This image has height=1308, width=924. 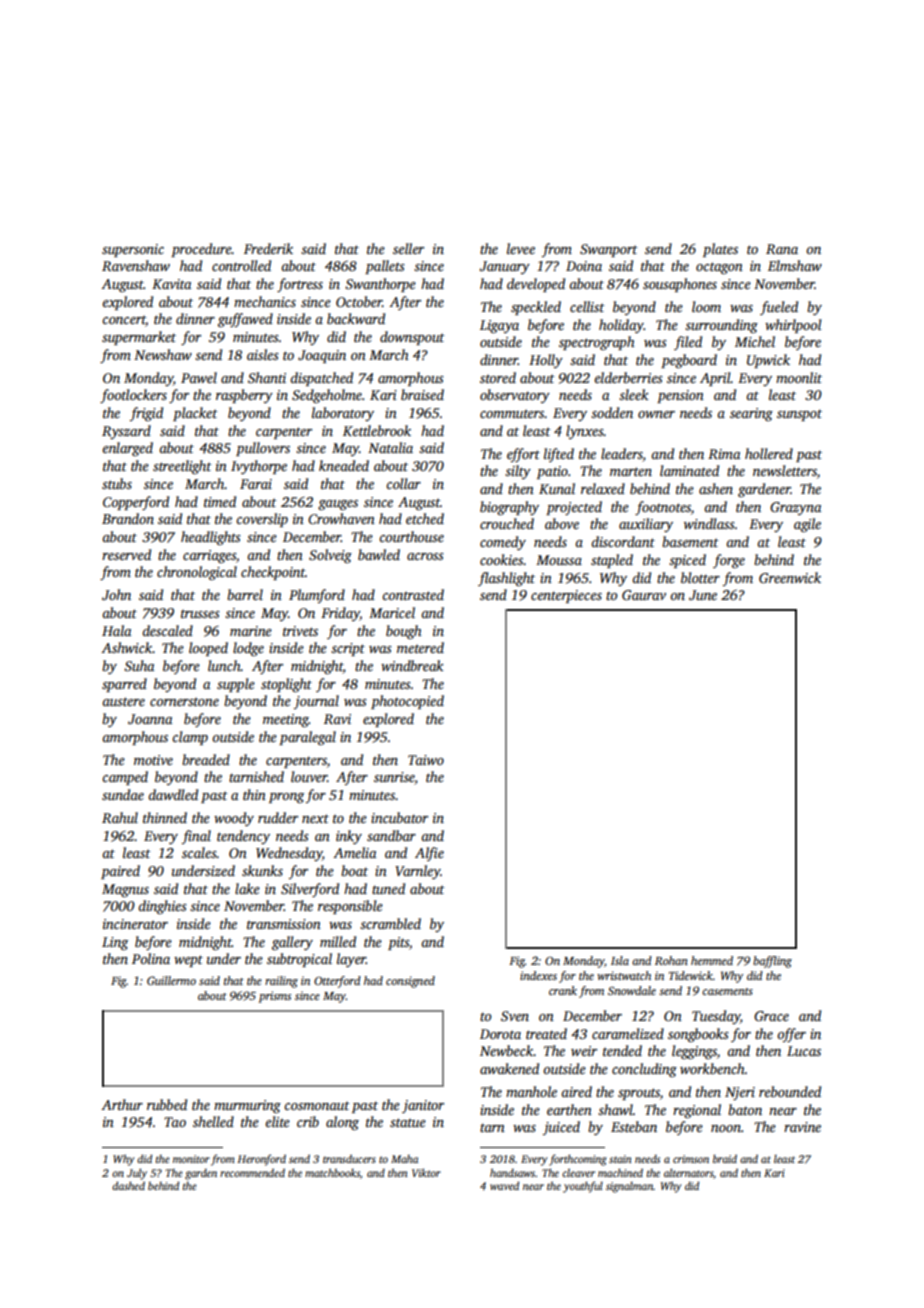 What do you see at coordinates (245, 594) in the image?
I see `barrel` at bounding box center [245, 594].
